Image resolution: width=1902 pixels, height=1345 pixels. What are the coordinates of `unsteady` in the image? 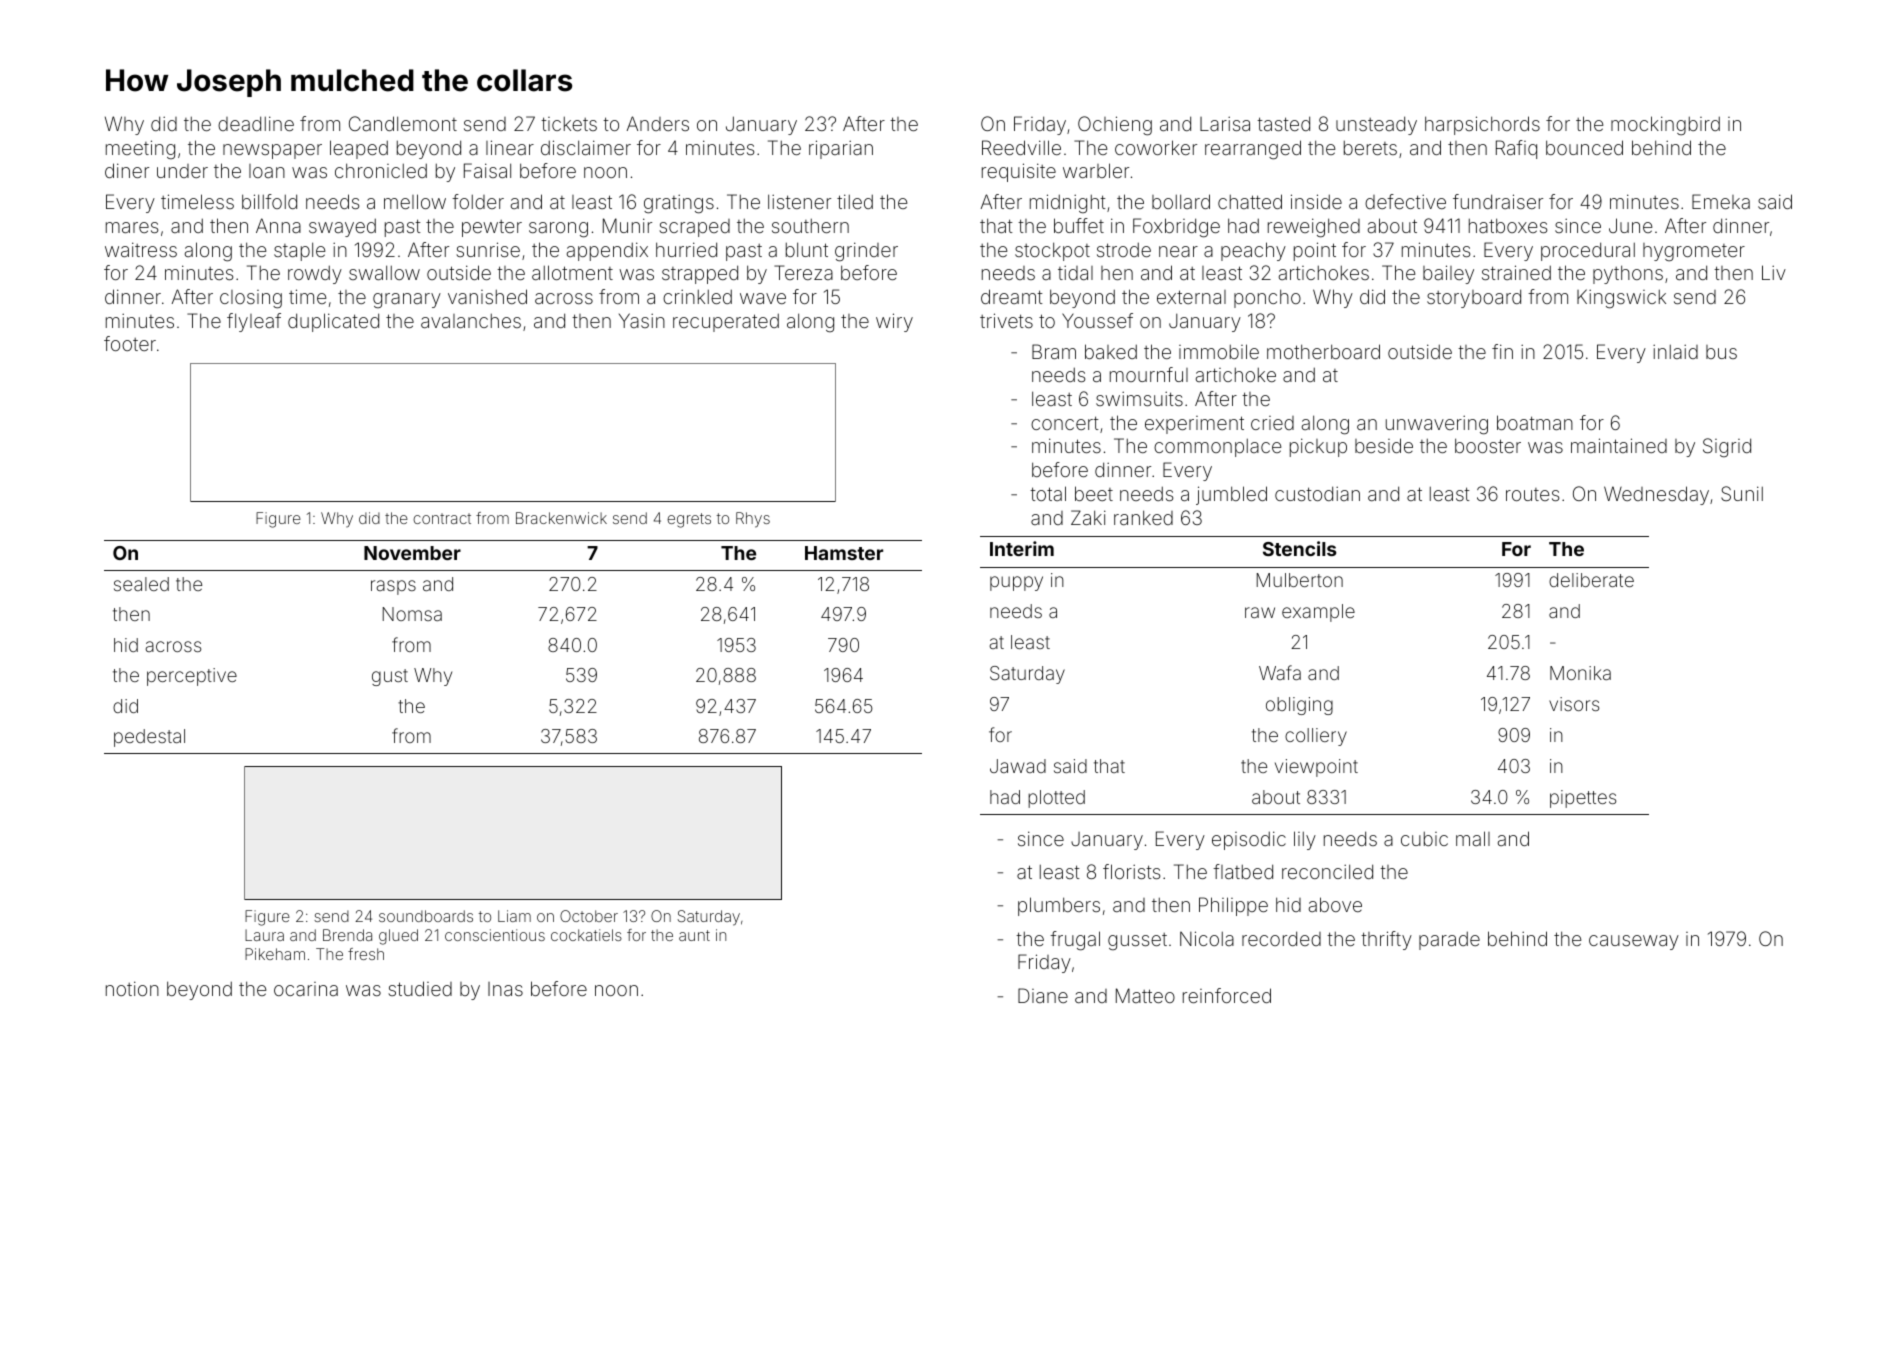 It's located at (1376, 125).
